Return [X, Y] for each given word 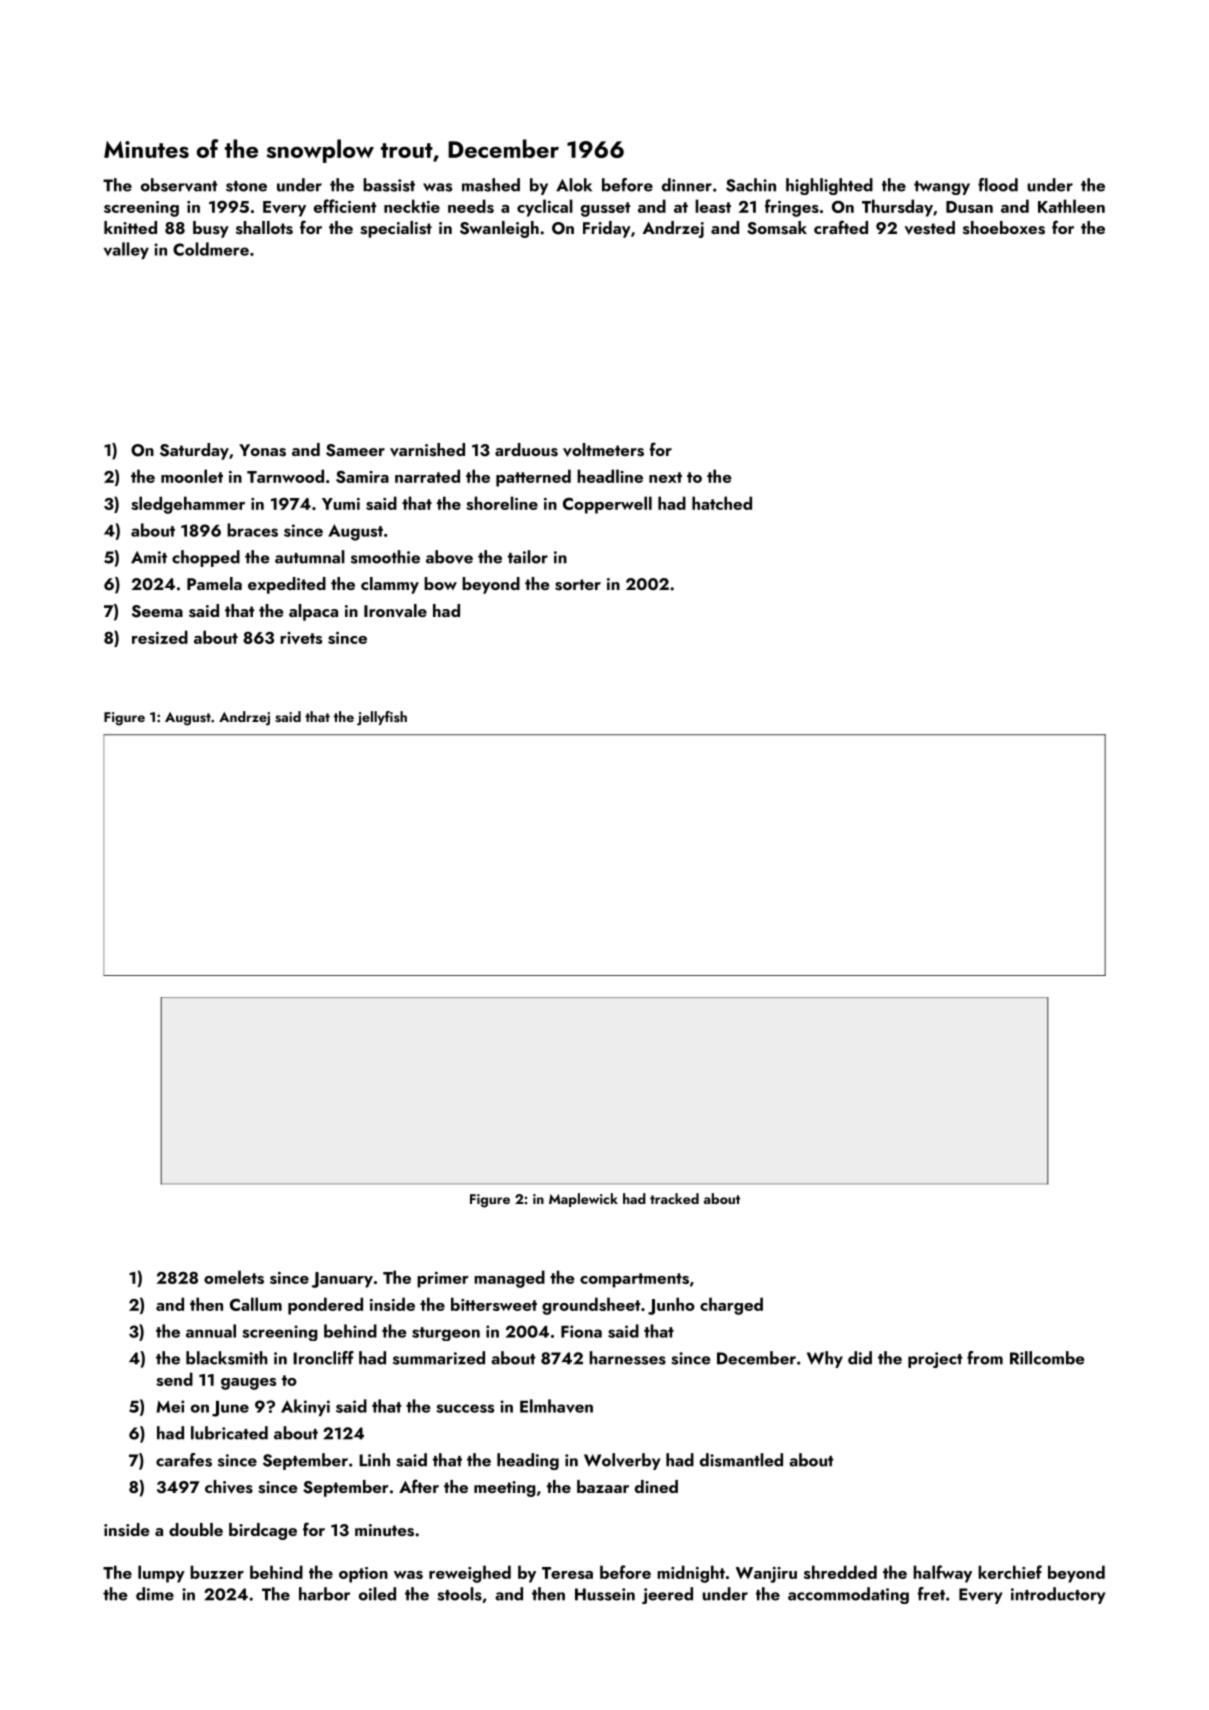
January [342, 1280]
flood [998, 185]
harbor [324, 1594]
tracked [674, 1198]
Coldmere [211, 249]
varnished [427, 450]
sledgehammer [188, 505]
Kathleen [1071, 206]
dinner [687, 185]
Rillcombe [1047, 1358]
